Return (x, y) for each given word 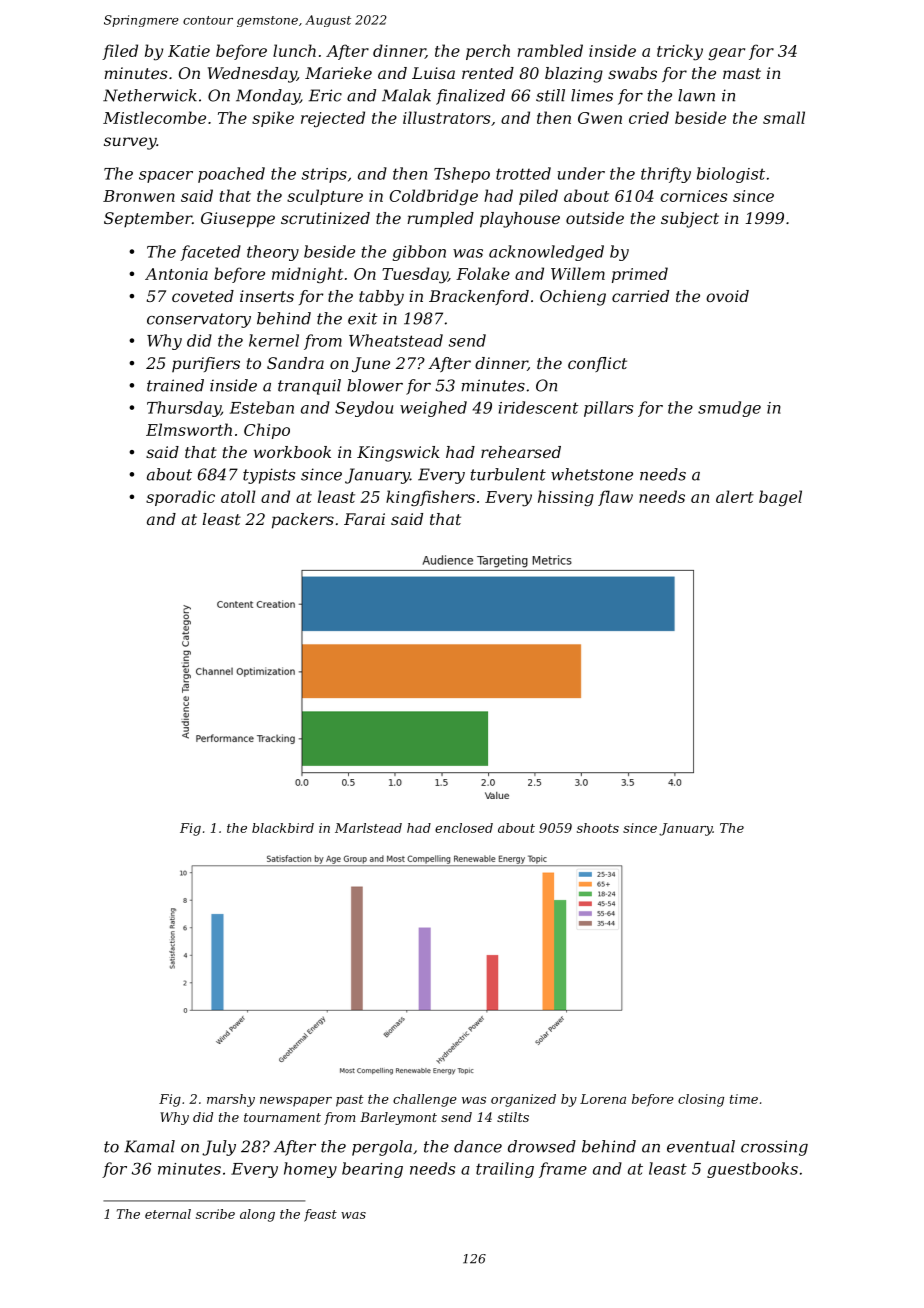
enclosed (464, 828)
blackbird (283, 828)
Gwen (600, 118)
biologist (731, 175)
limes (592, 95)
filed (120, 52)
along (257, 1215)
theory (273, 253)
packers (303, 521)
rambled (550, 50)
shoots (598, 828)
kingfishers (430, 498)
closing (701, 1100)
